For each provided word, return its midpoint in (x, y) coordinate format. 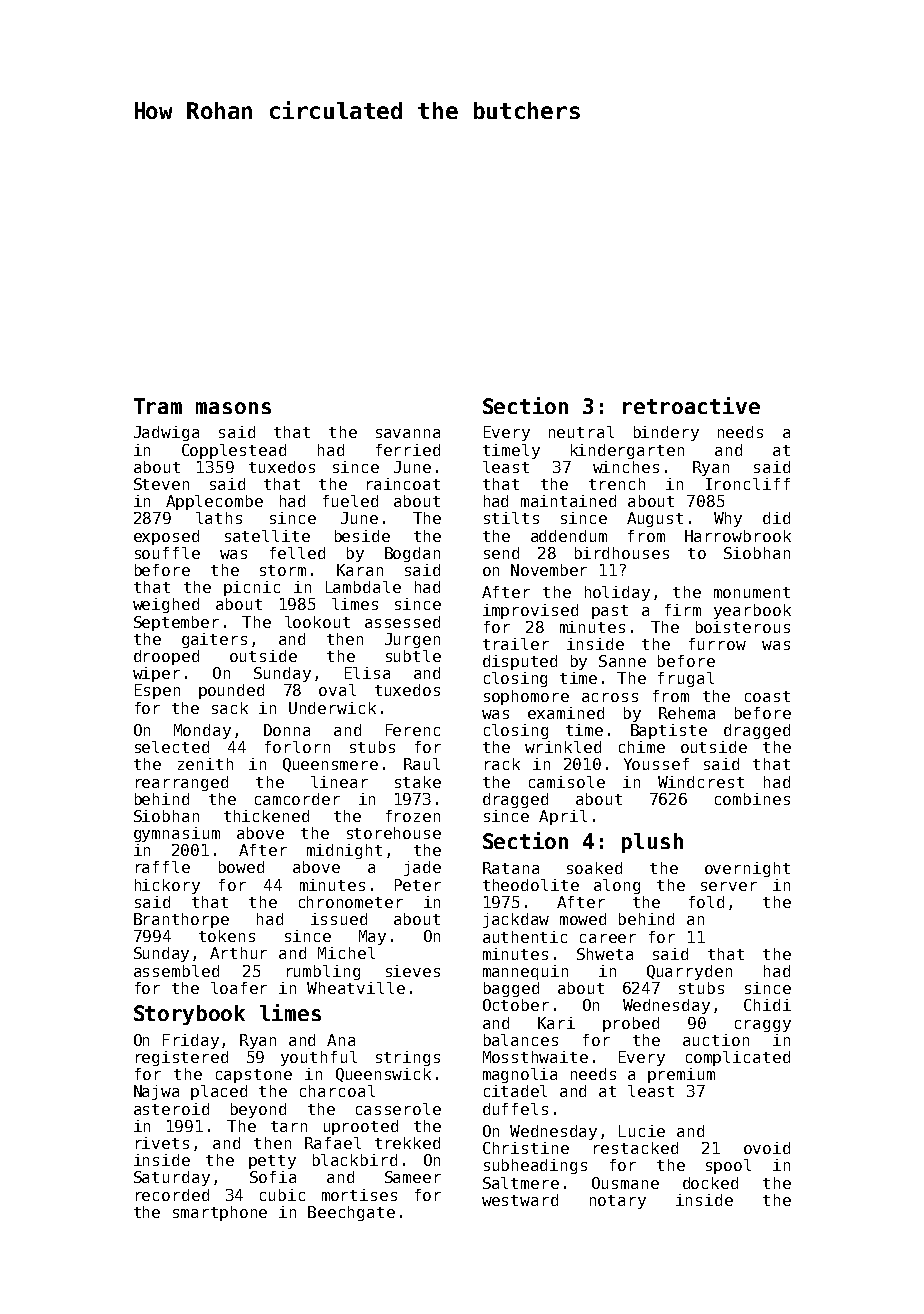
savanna (408, 433)
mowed (583, 919)
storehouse (394, 833)
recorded (172, 1195)
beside (362, 536)
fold (706, 902)
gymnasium (177, 834)
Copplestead (234, 451)
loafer (239, 988)
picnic (252, 588)
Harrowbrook (738, 536)
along (617, 886)
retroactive (691, 405)
